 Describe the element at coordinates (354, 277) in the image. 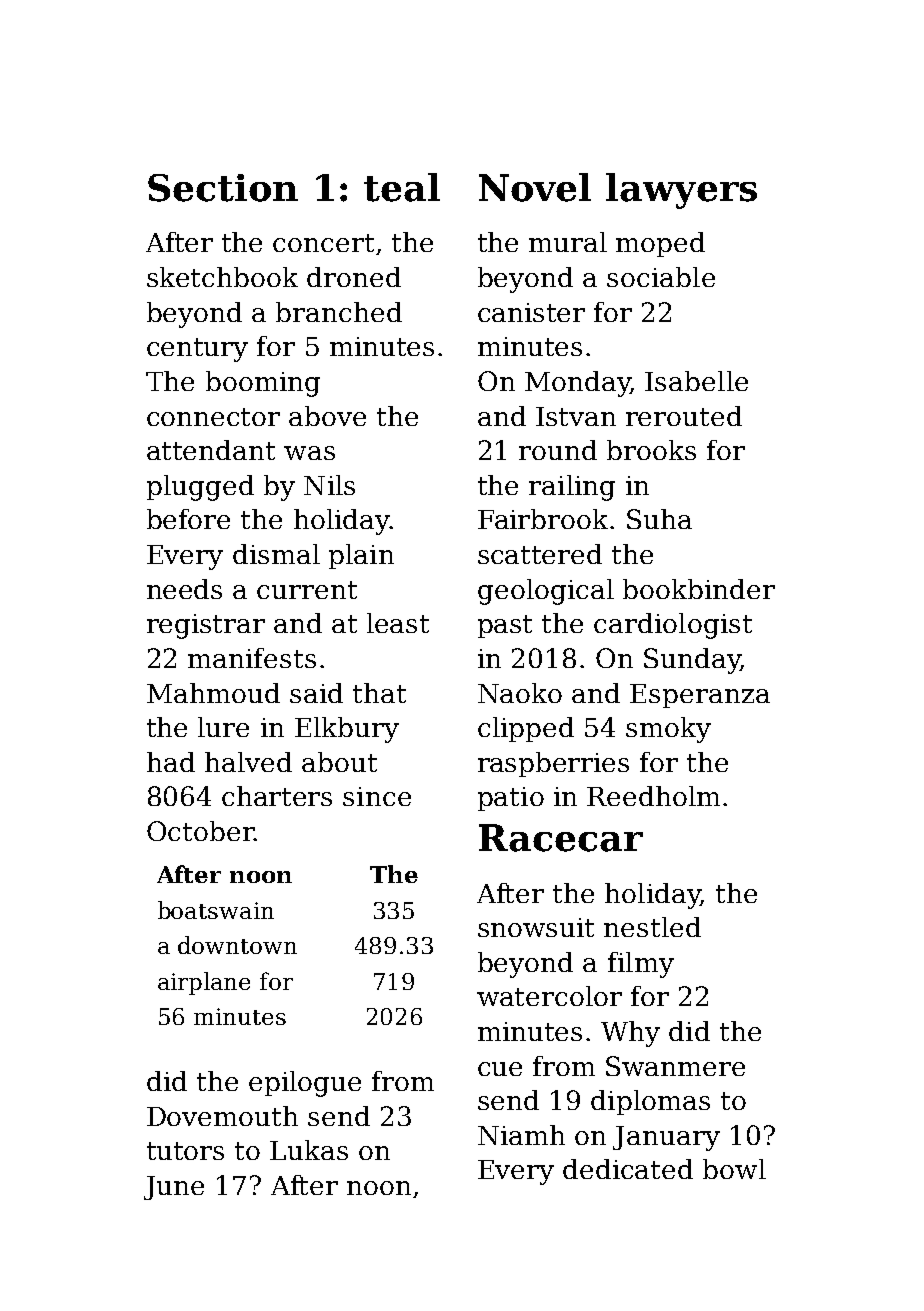

I see `droned` at that location.
